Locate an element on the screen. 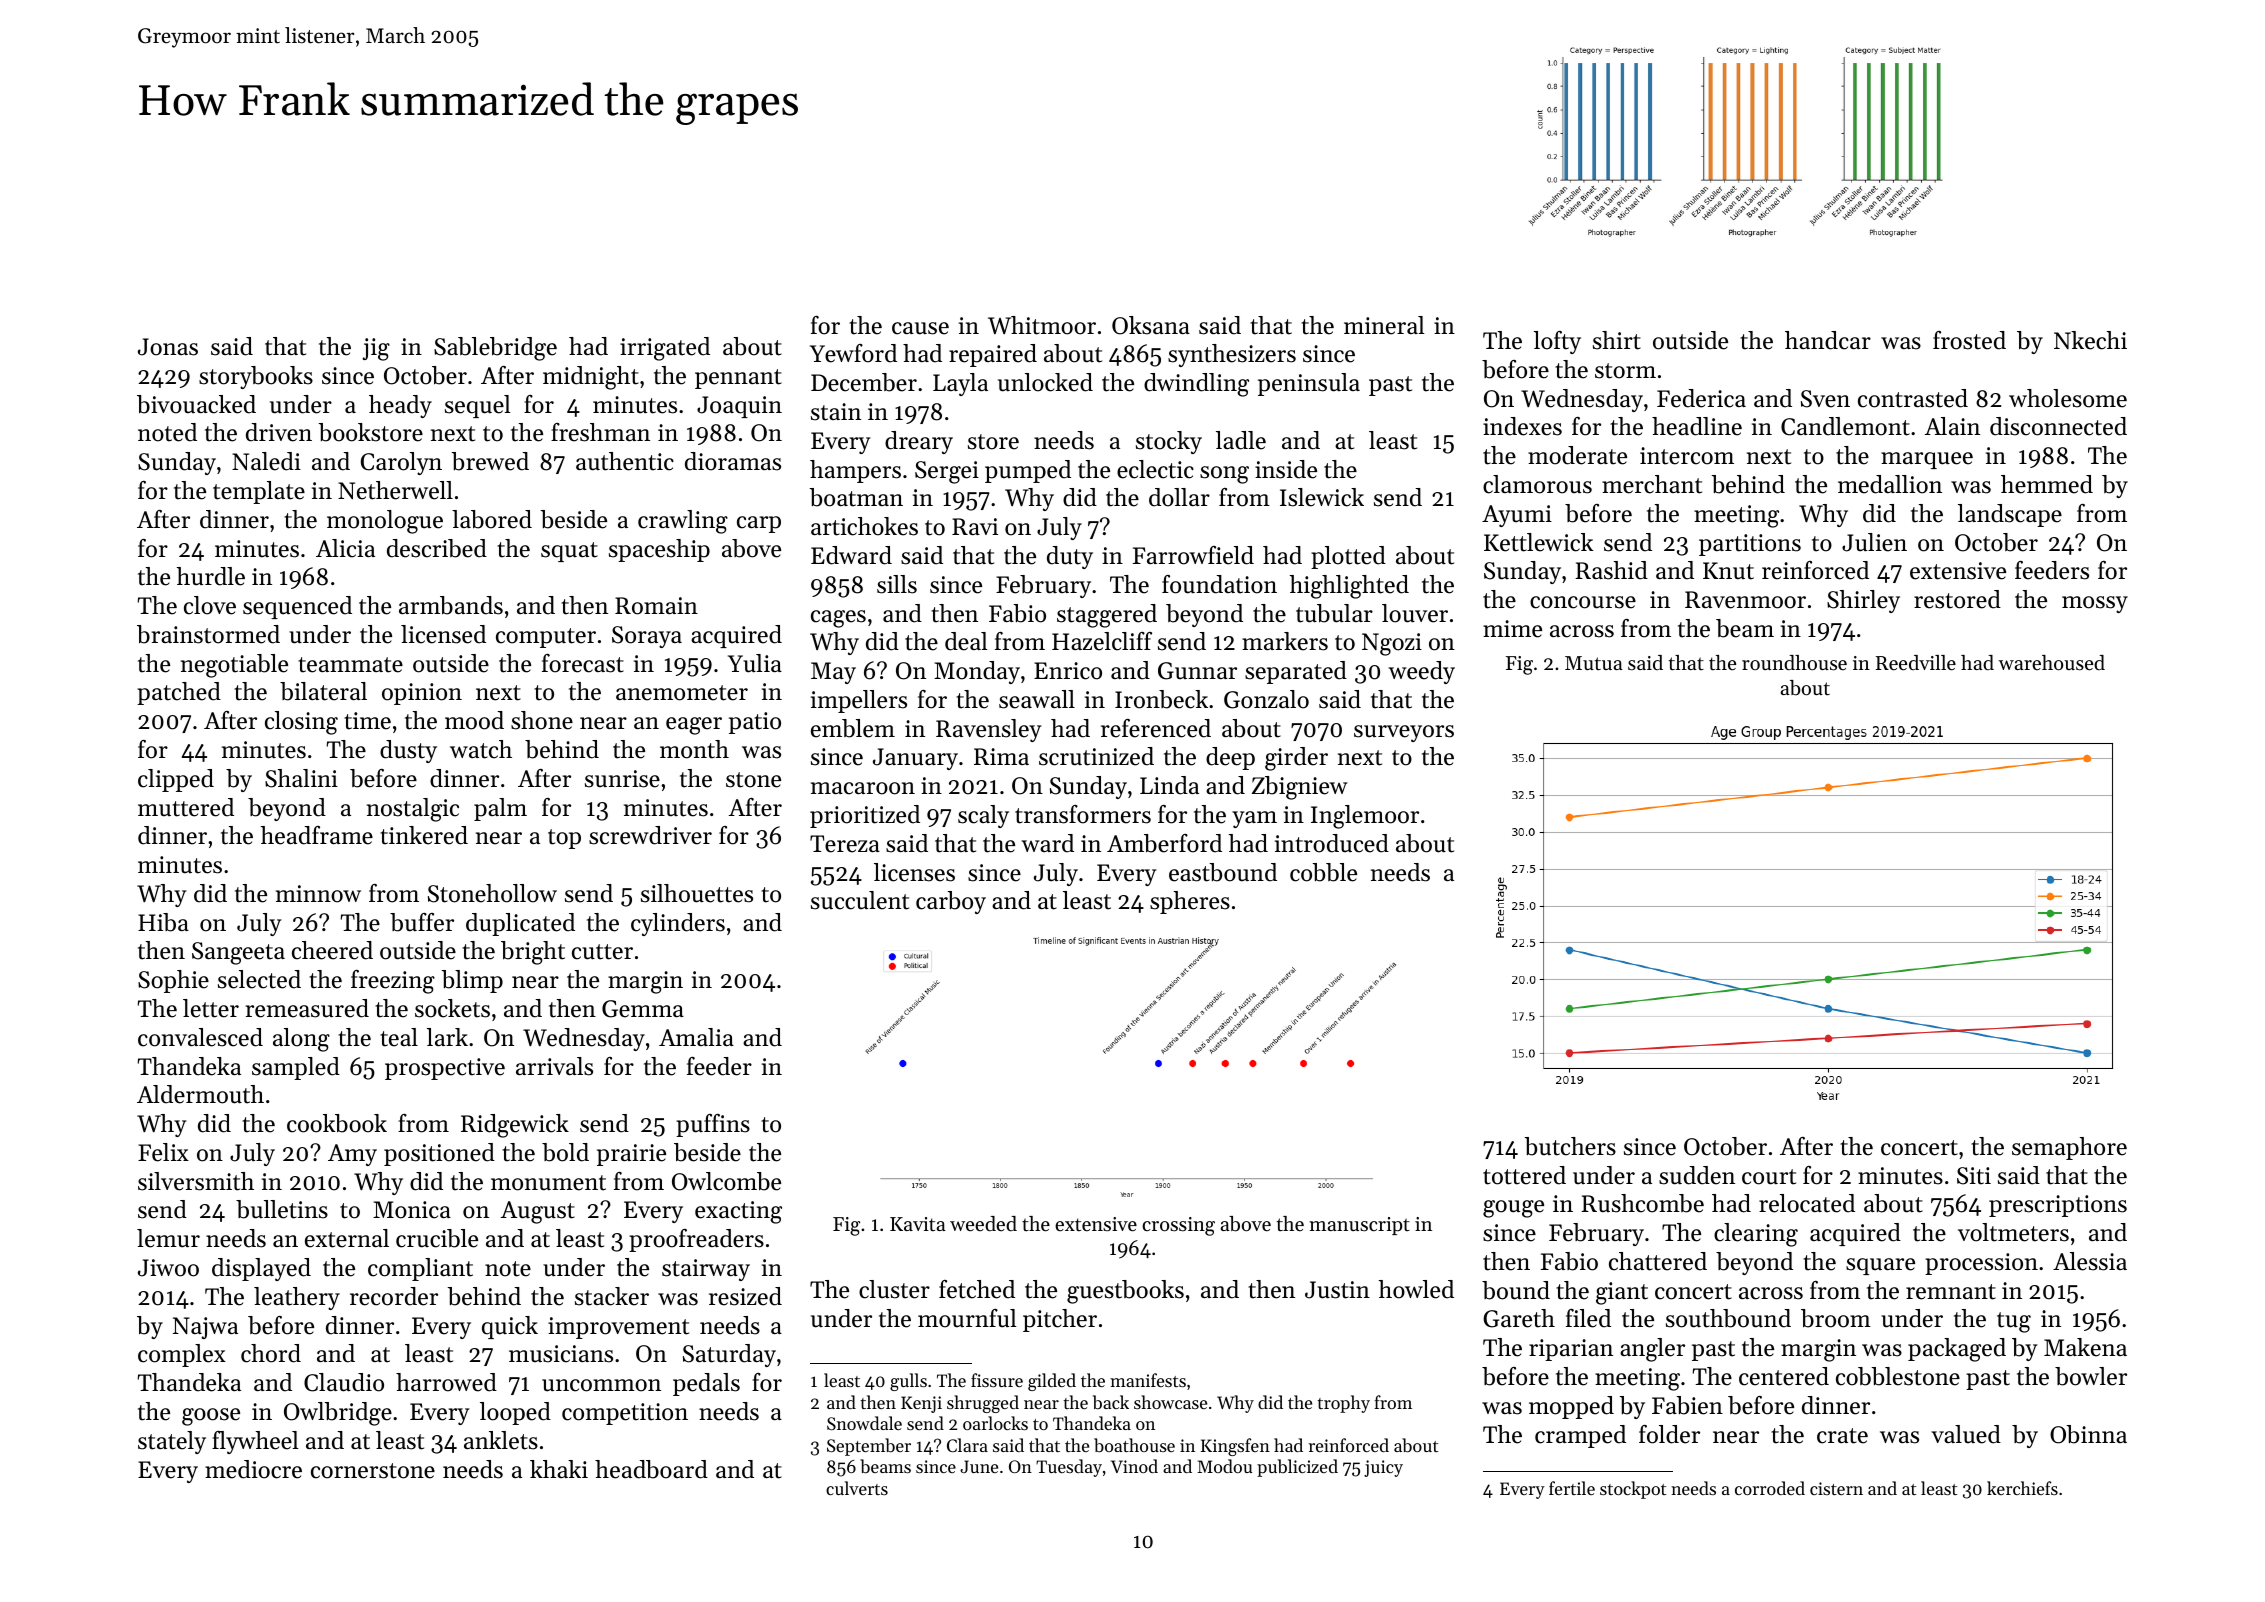 Image resolution: width=2265 pixels, height=1602 pixels. semaphore is located at coordinates (2069, 1148).
